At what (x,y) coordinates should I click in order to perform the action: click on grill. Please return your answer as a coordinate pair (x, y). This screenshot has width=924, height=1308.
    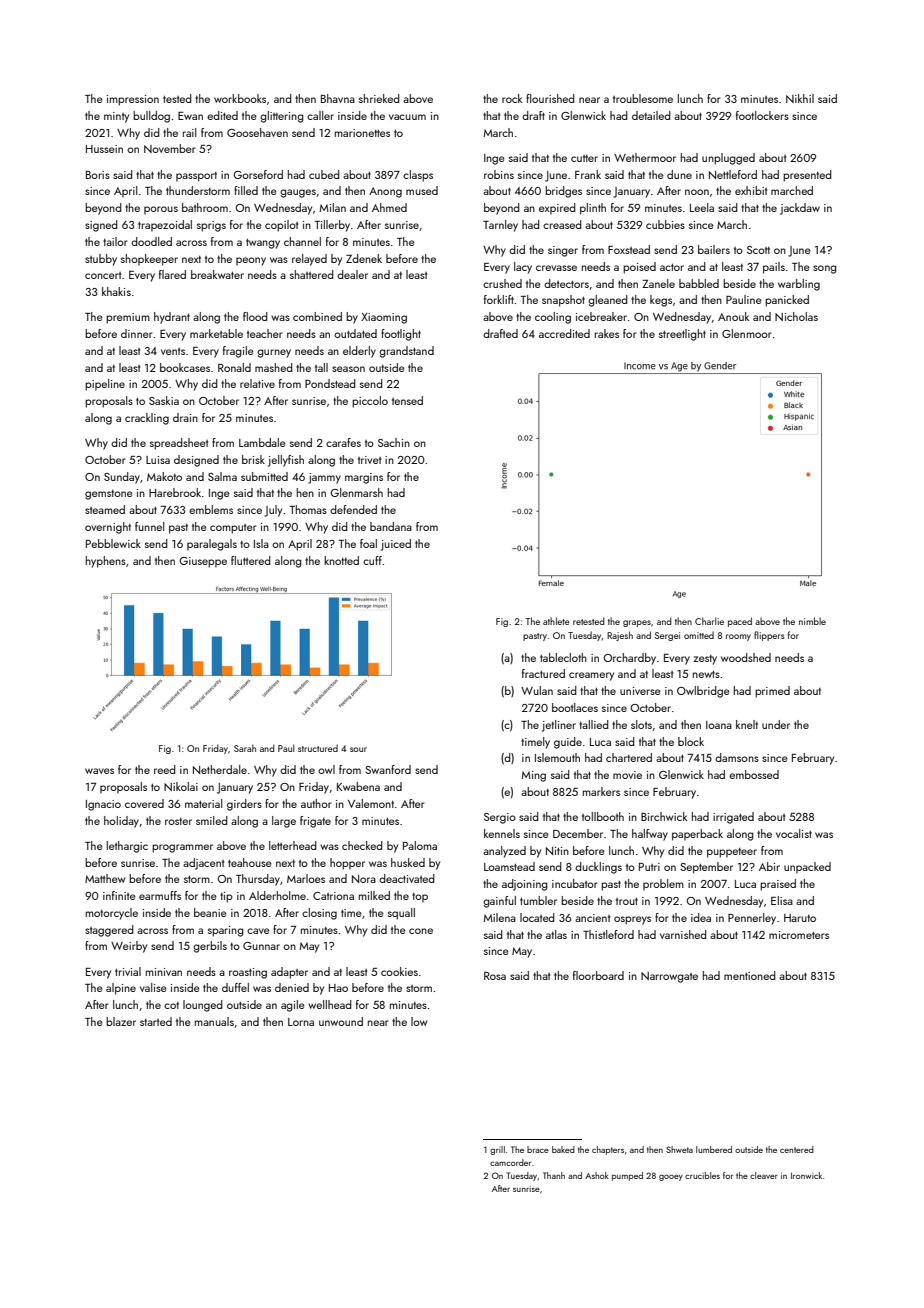
    Looking at the image, I should click on (497, 1150).
